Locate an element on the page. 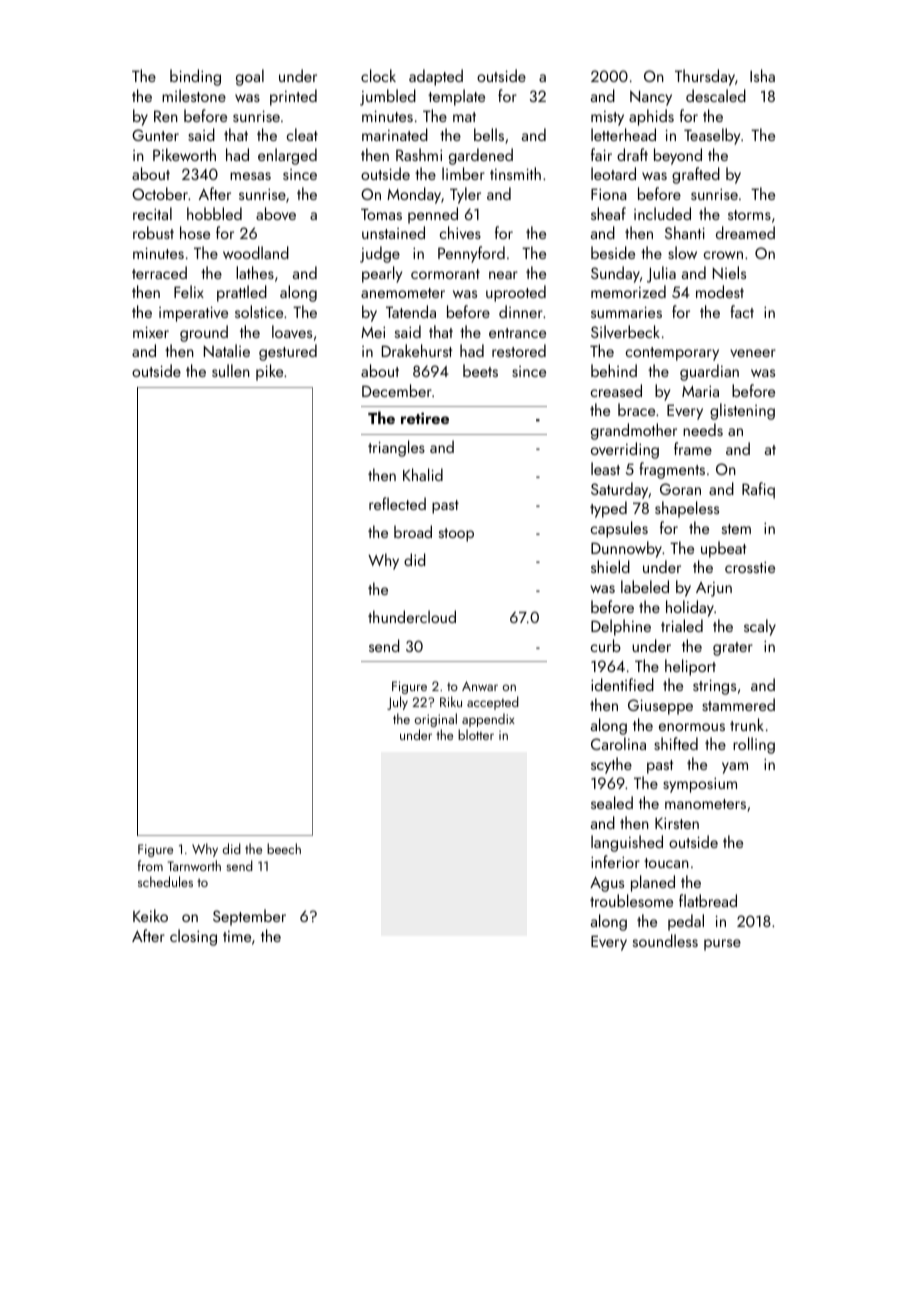 This image has width=908, height=1316. blotter is located at coordinates (476, 734).
